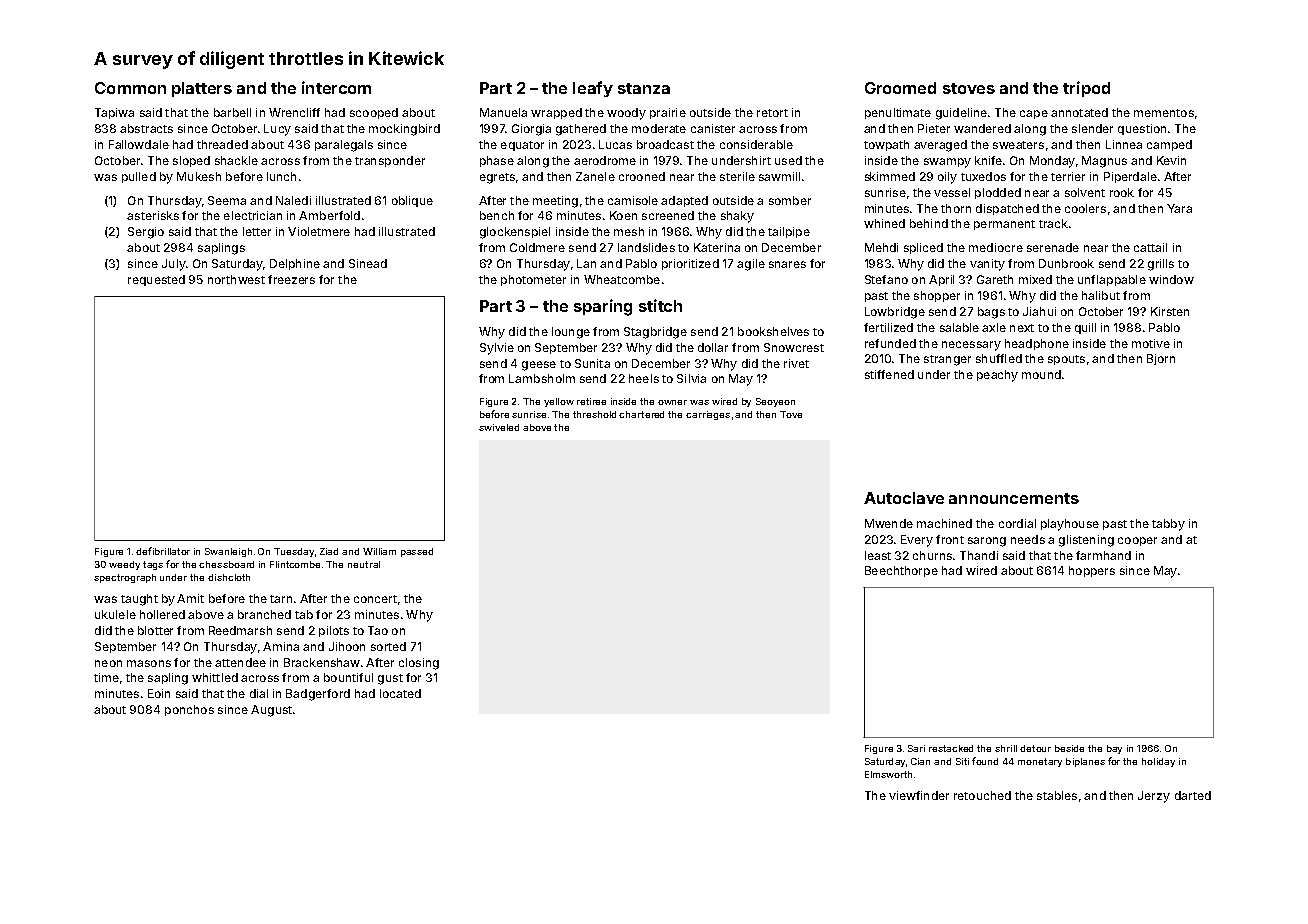 The height and width of the screenshot is (924, 1308). I want to click on hoppers, so click(1092, 571).
